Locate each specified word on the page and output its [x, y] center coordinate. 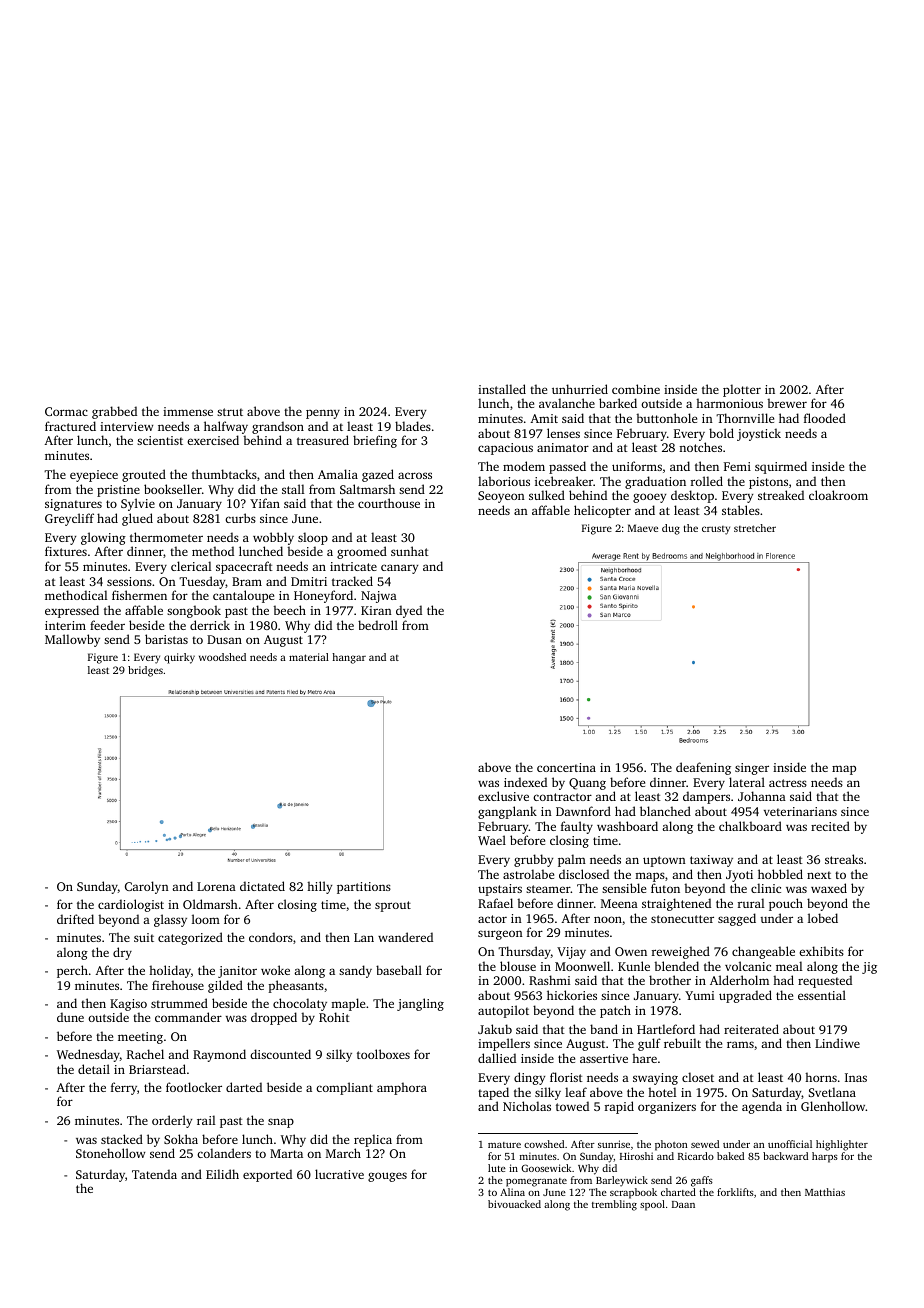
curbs [240, 518]
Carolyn [147, 887]
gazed [378, 475]
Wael [492, 840]
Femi [737, 466]
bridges [145, 671]
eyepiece [94, 476]
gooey [649, 498]
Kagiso [128, 1005]
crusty [716, 530]
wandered [405, 937]
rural [751, 903]
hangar [349, 658]
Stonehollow [110, 1153]
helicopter [602, 511]
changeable [763, 952]
